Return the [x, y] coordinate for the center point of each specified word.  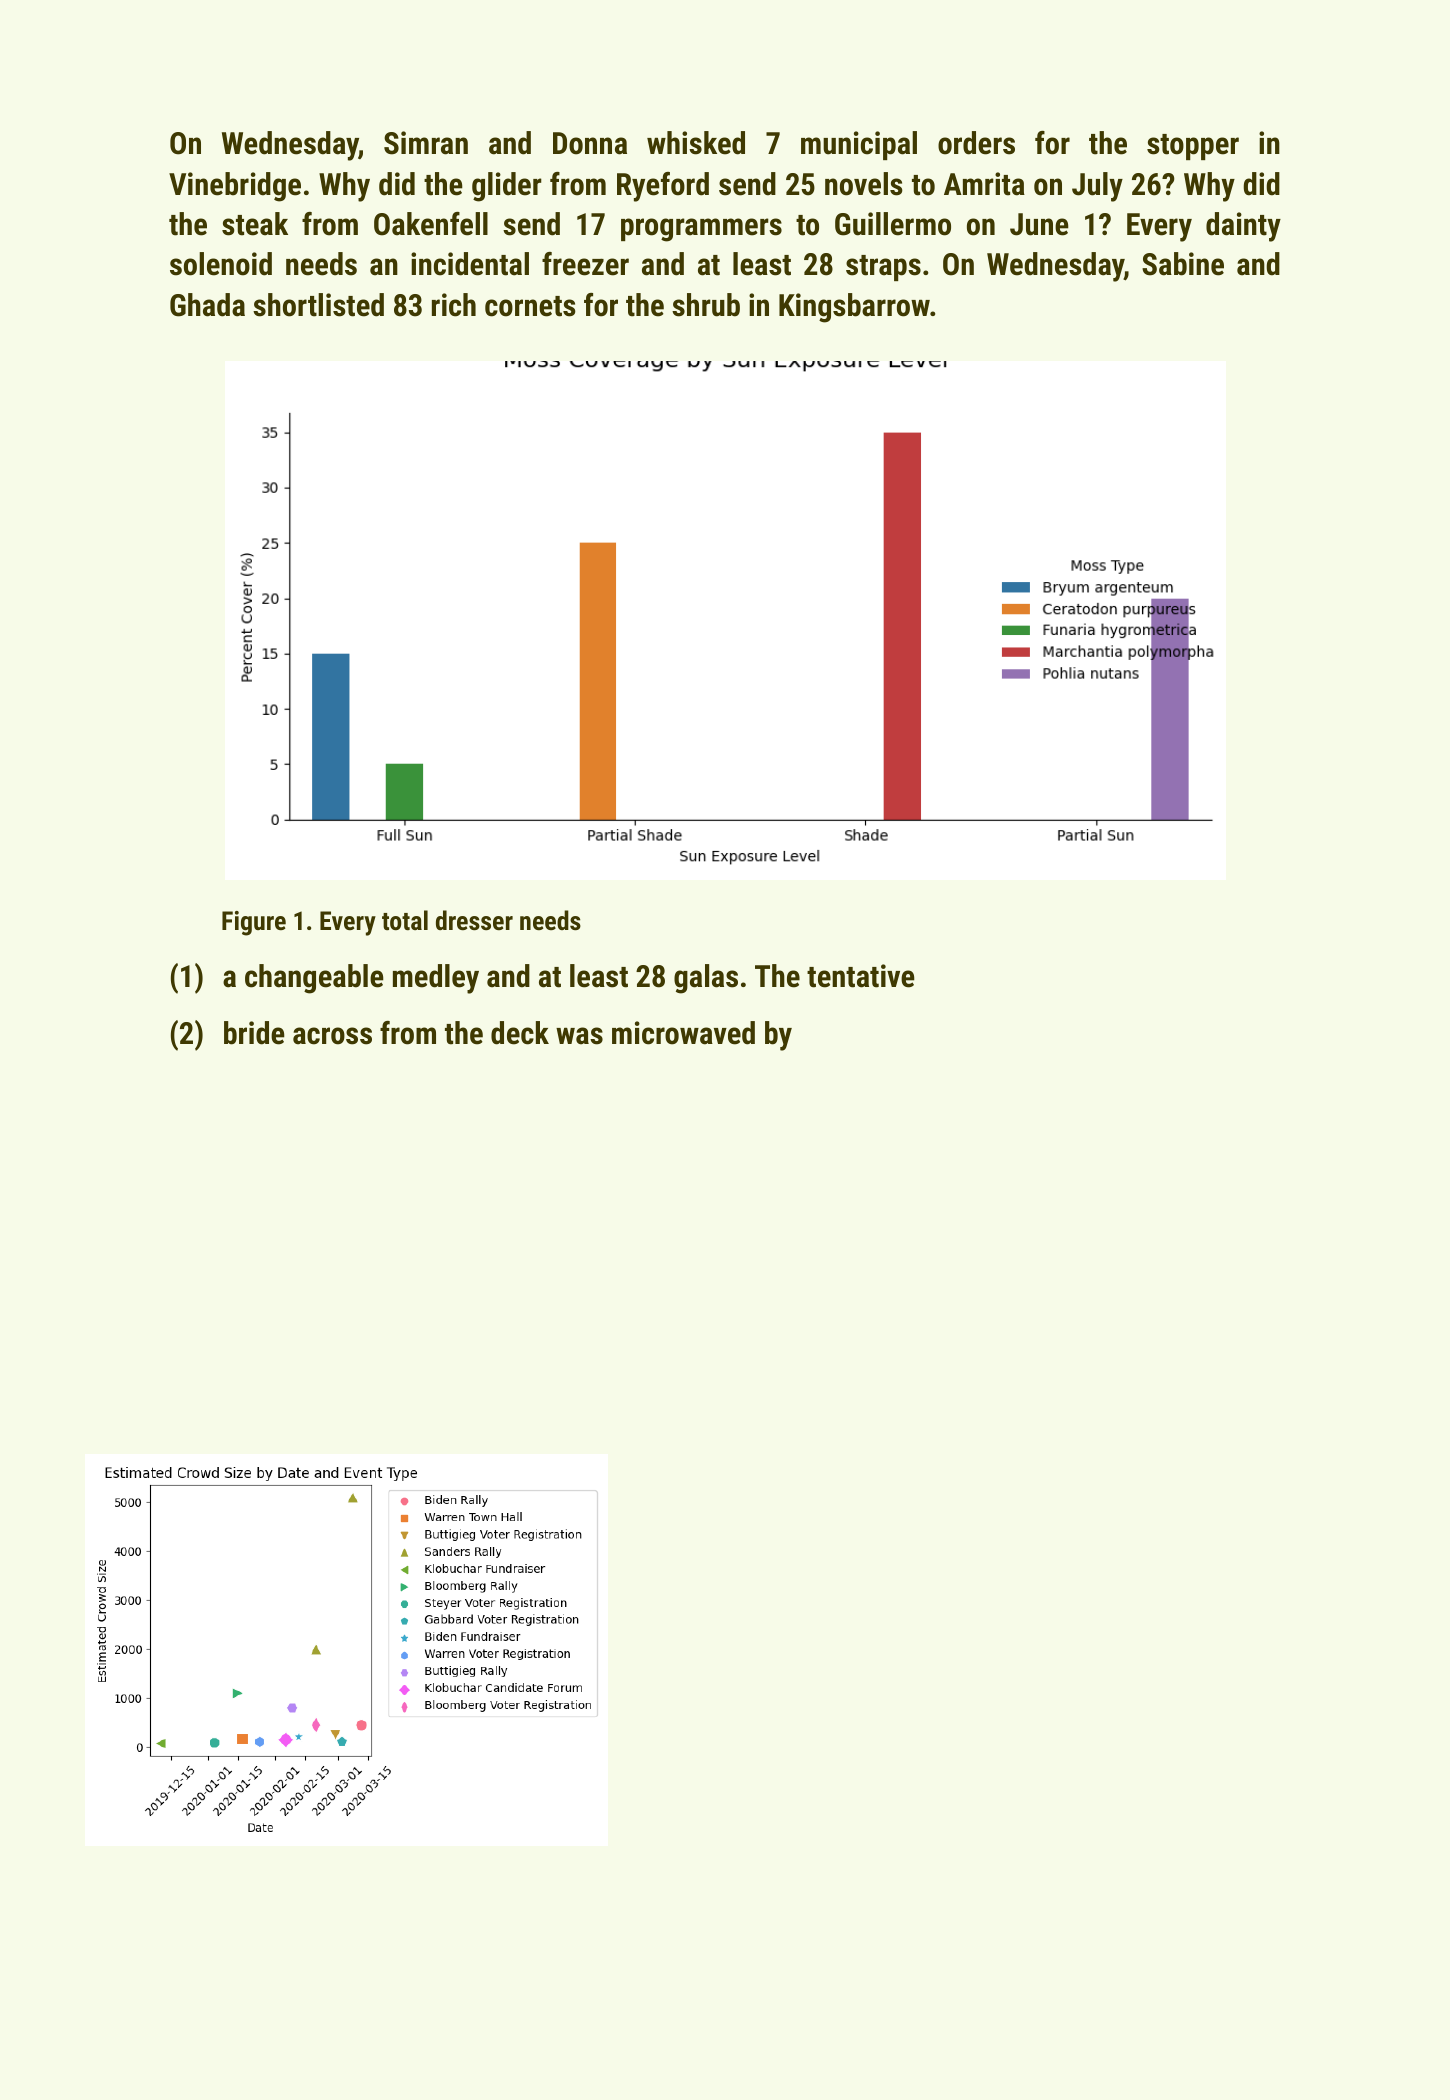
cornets [530, 306]
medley [436, 979]
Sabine [1183, 264]
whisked [696, 143]
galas [706, 979]
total [405, 920]
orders [976, 143]
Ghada [207, 305]
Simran [426, 143]
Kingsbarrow [854, 308]
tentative [861, 976]
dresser [474, 920]
